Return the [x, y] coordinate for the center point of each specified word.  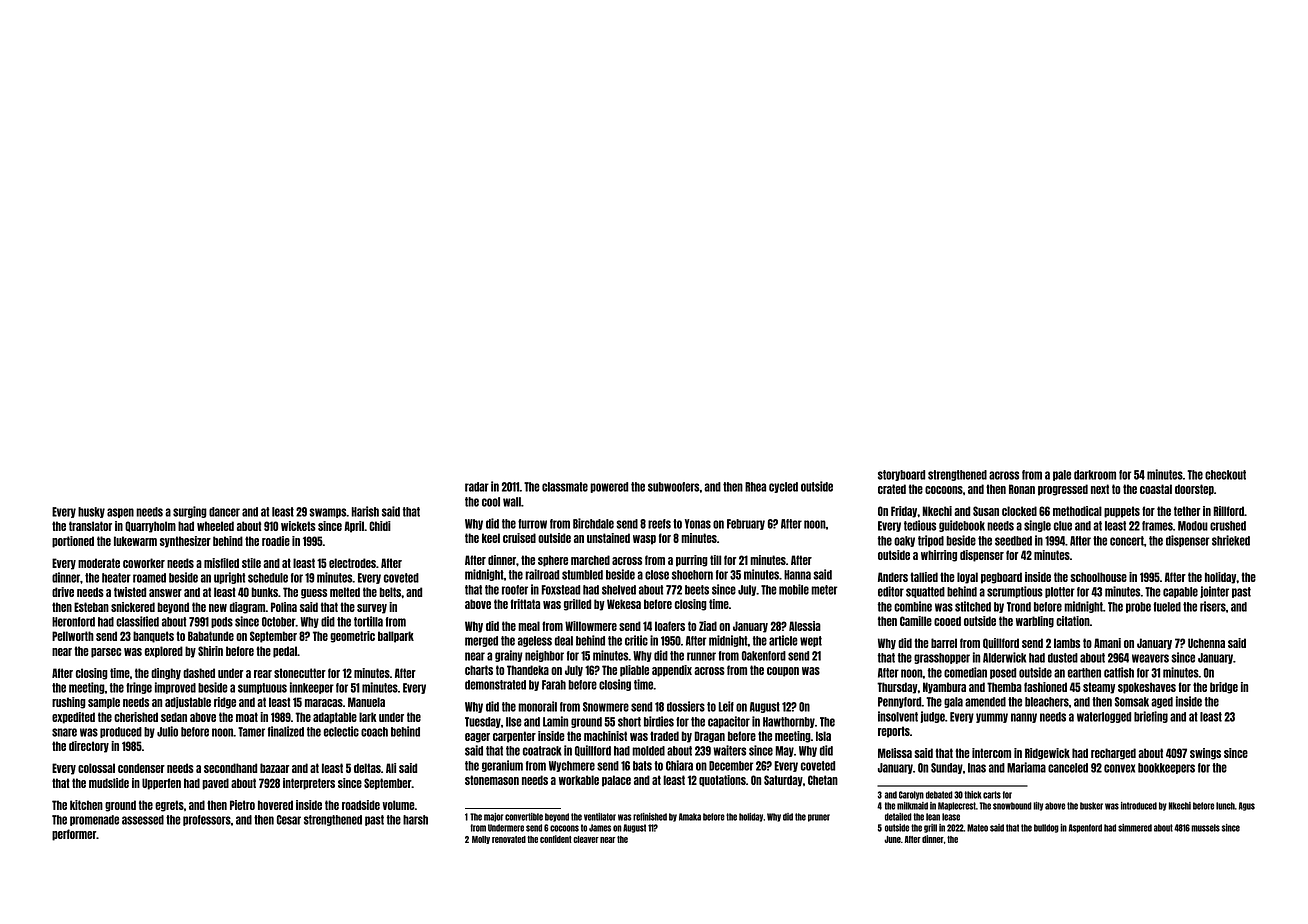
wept [811, 641]
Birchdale [593, 523]
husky [91, 512]
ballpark [396, 637]
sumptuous [262, 688]
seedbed [1013, 541]
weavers [1150, 658]
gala [953, 702]
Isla [823, 736]
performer [74, 835]
